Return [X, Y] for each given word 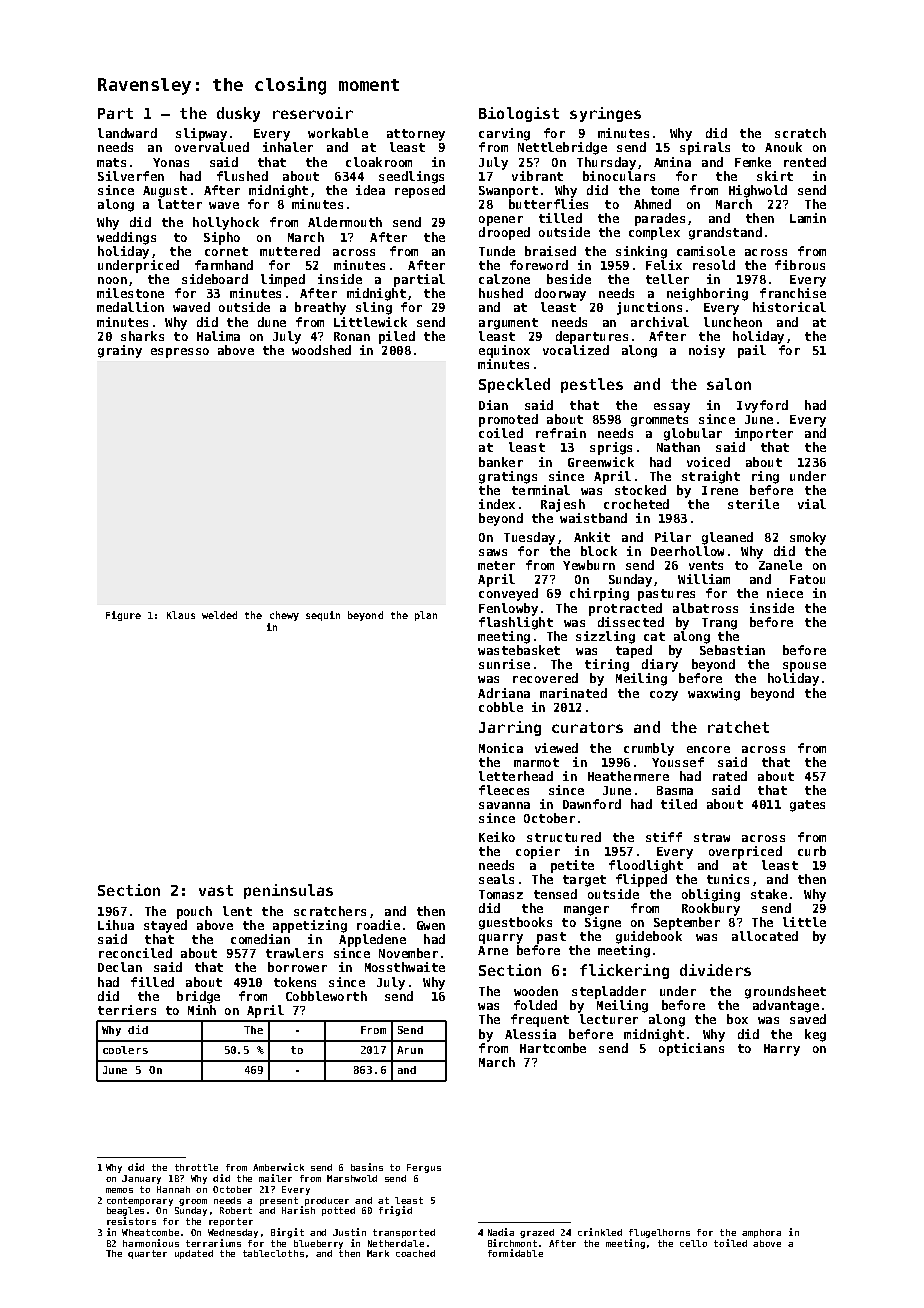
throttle [196, 1167]
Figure [123, 616]
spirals [705, 148]
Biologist [519, 114]
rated [730, 776]
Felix [664, 265]
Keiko [497, 837]
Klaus [181, 615]
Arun [410, 1050]
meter [496, 565]
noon [112, 280]
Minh [202, 1010]
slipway [201, 134]
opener [501, 221]
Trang [719, 624]
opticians [691, 1049]
